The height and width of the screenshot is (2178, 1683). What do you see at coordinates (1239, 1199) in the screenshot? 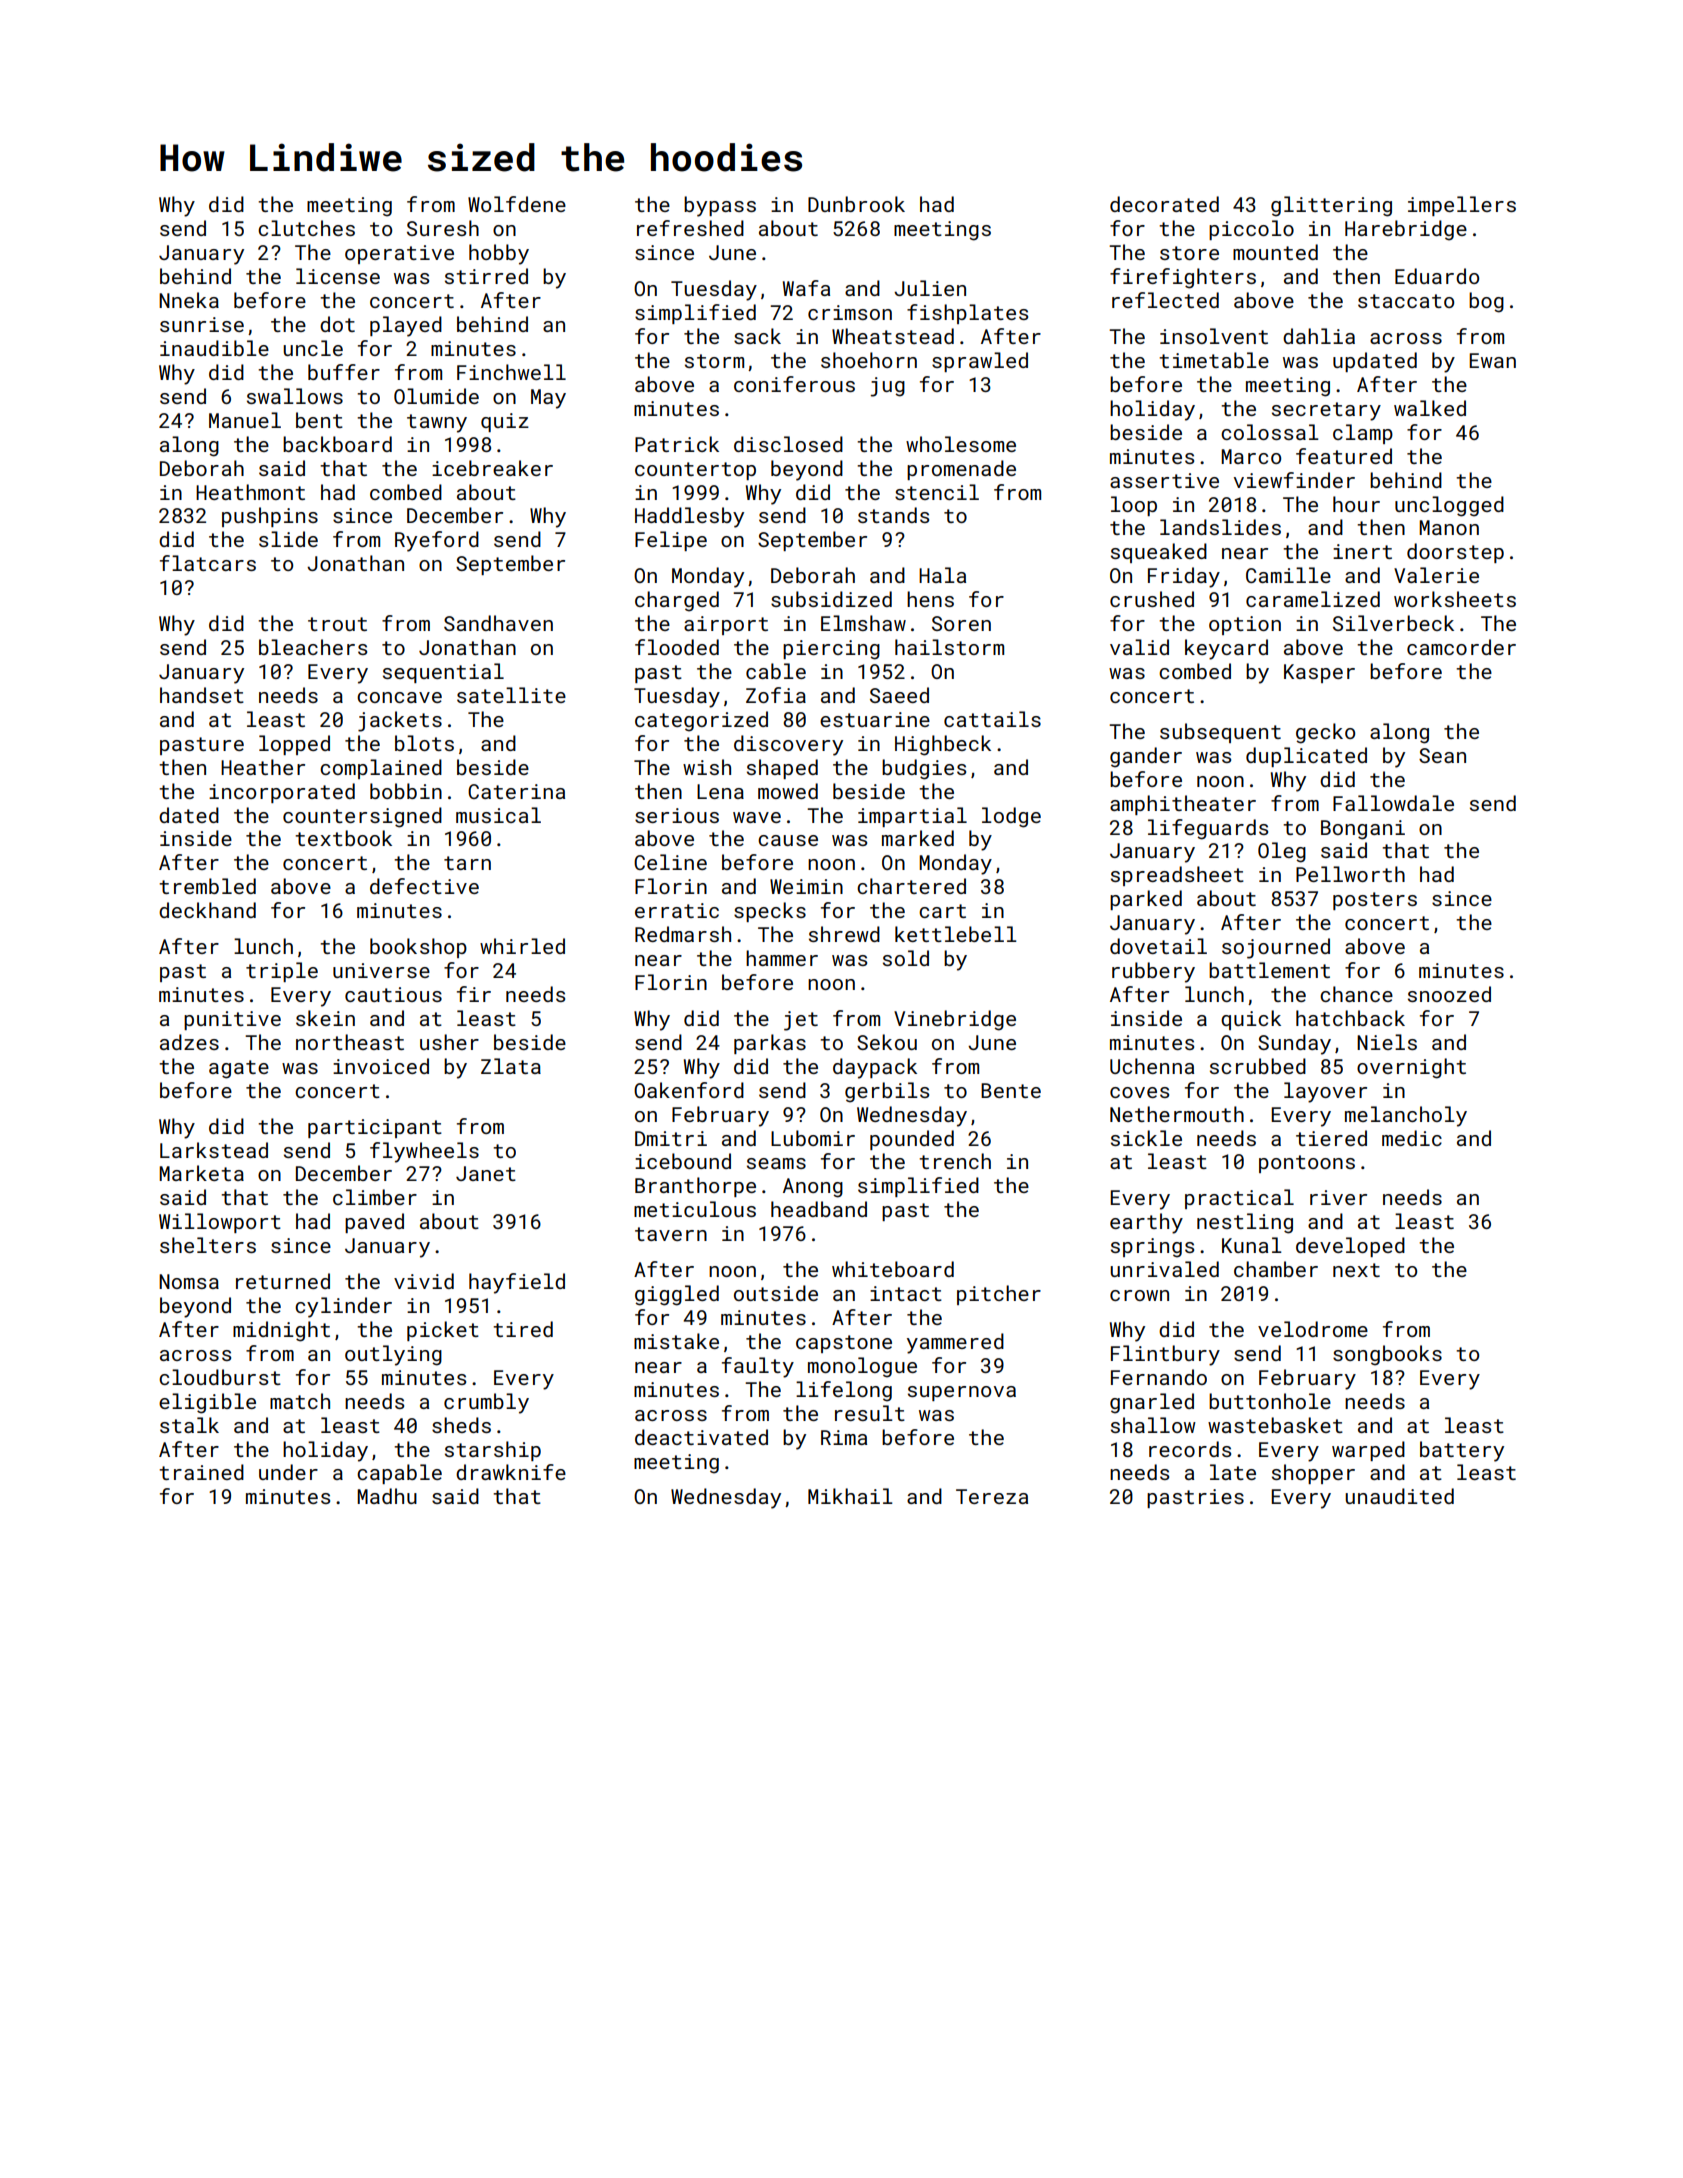
I see `practical` at bounding box center [1239, 1199].
